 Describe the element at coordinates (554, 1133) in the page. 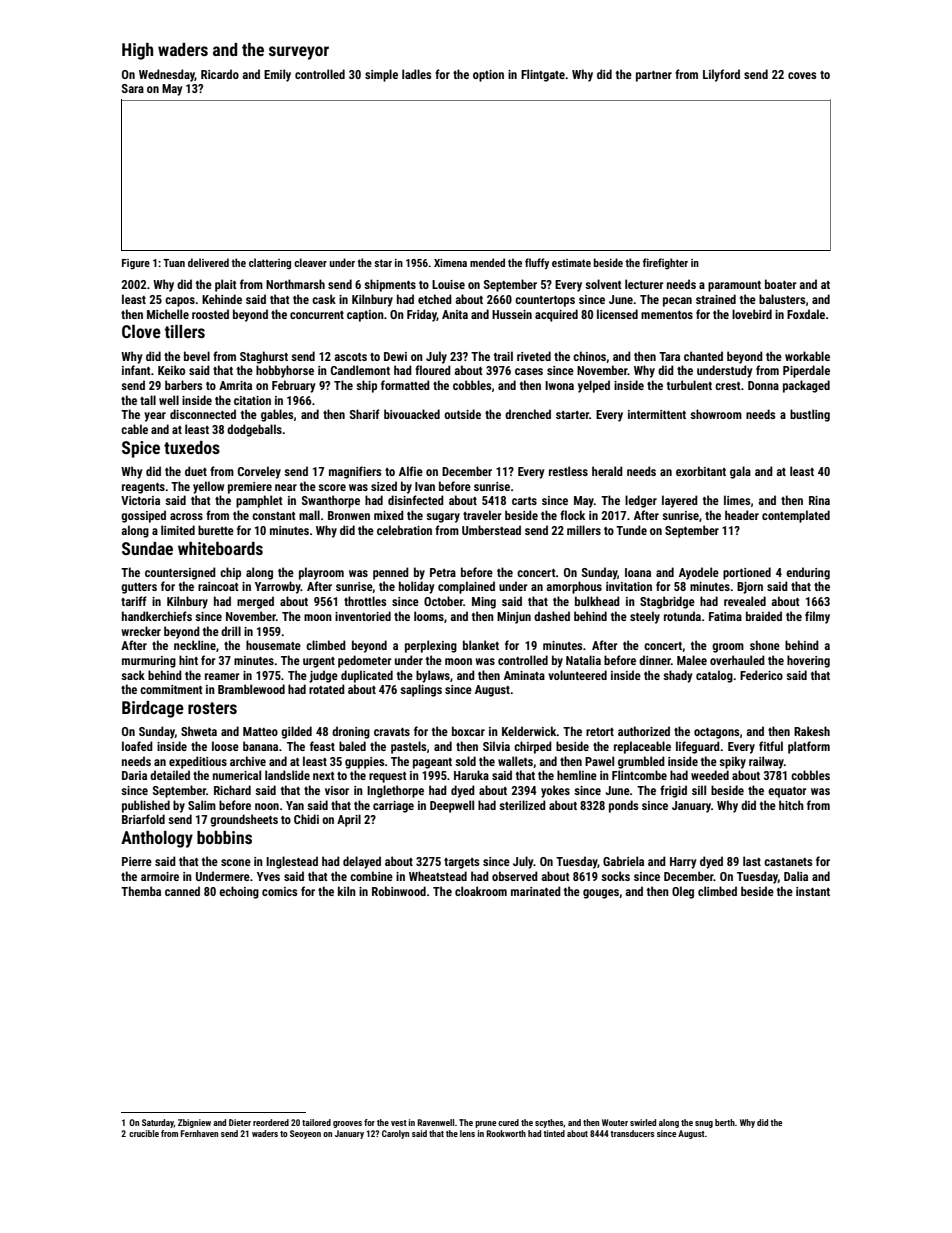

I see `tinted` at that location.
